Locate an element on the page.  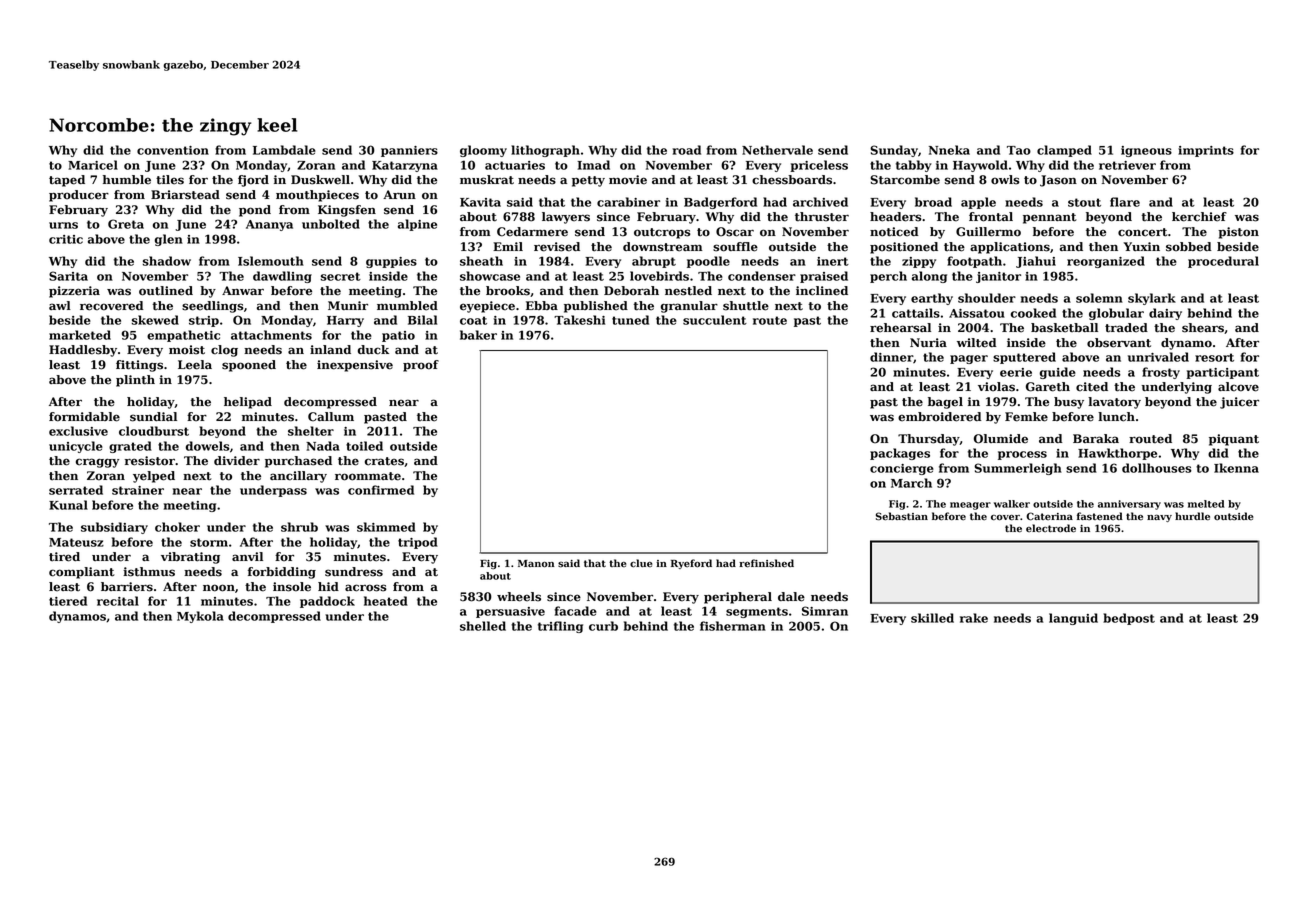
Nneka is located at coordinates (949, 150).
